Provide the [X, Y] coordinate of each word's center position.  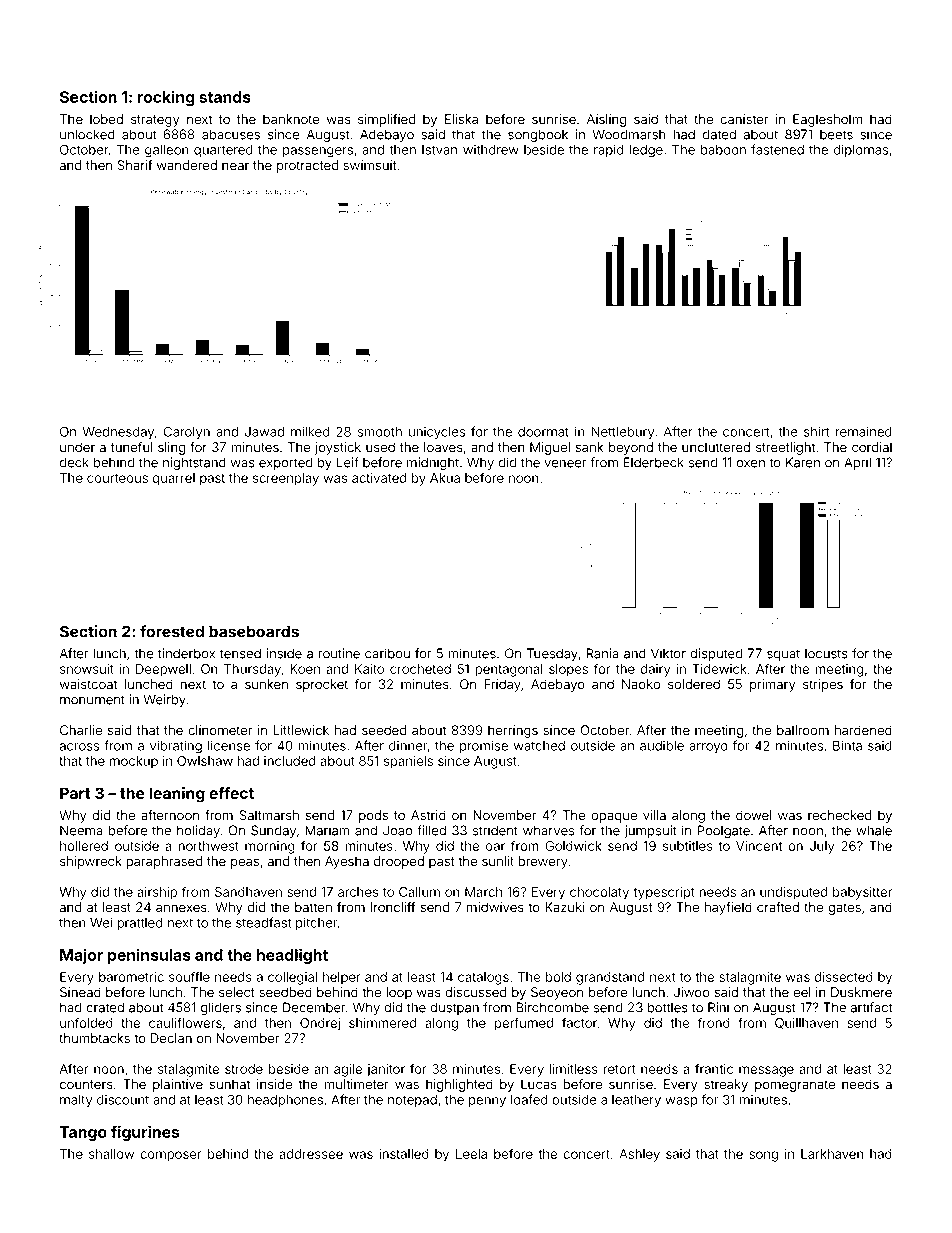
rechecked [839, 815]
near [235, 166]
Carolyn [186, 433]
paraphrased [164, 862]
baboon [723, 150]
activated [379, 478]
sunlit [498, 861]
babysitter [862, 893]
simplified [386, 120]
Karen [803, 462]
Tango [83, 1133]
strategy [155, 121]
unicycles [437, 433]
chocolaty [599, 893]
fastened [777, 149]
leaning [177, 795]
